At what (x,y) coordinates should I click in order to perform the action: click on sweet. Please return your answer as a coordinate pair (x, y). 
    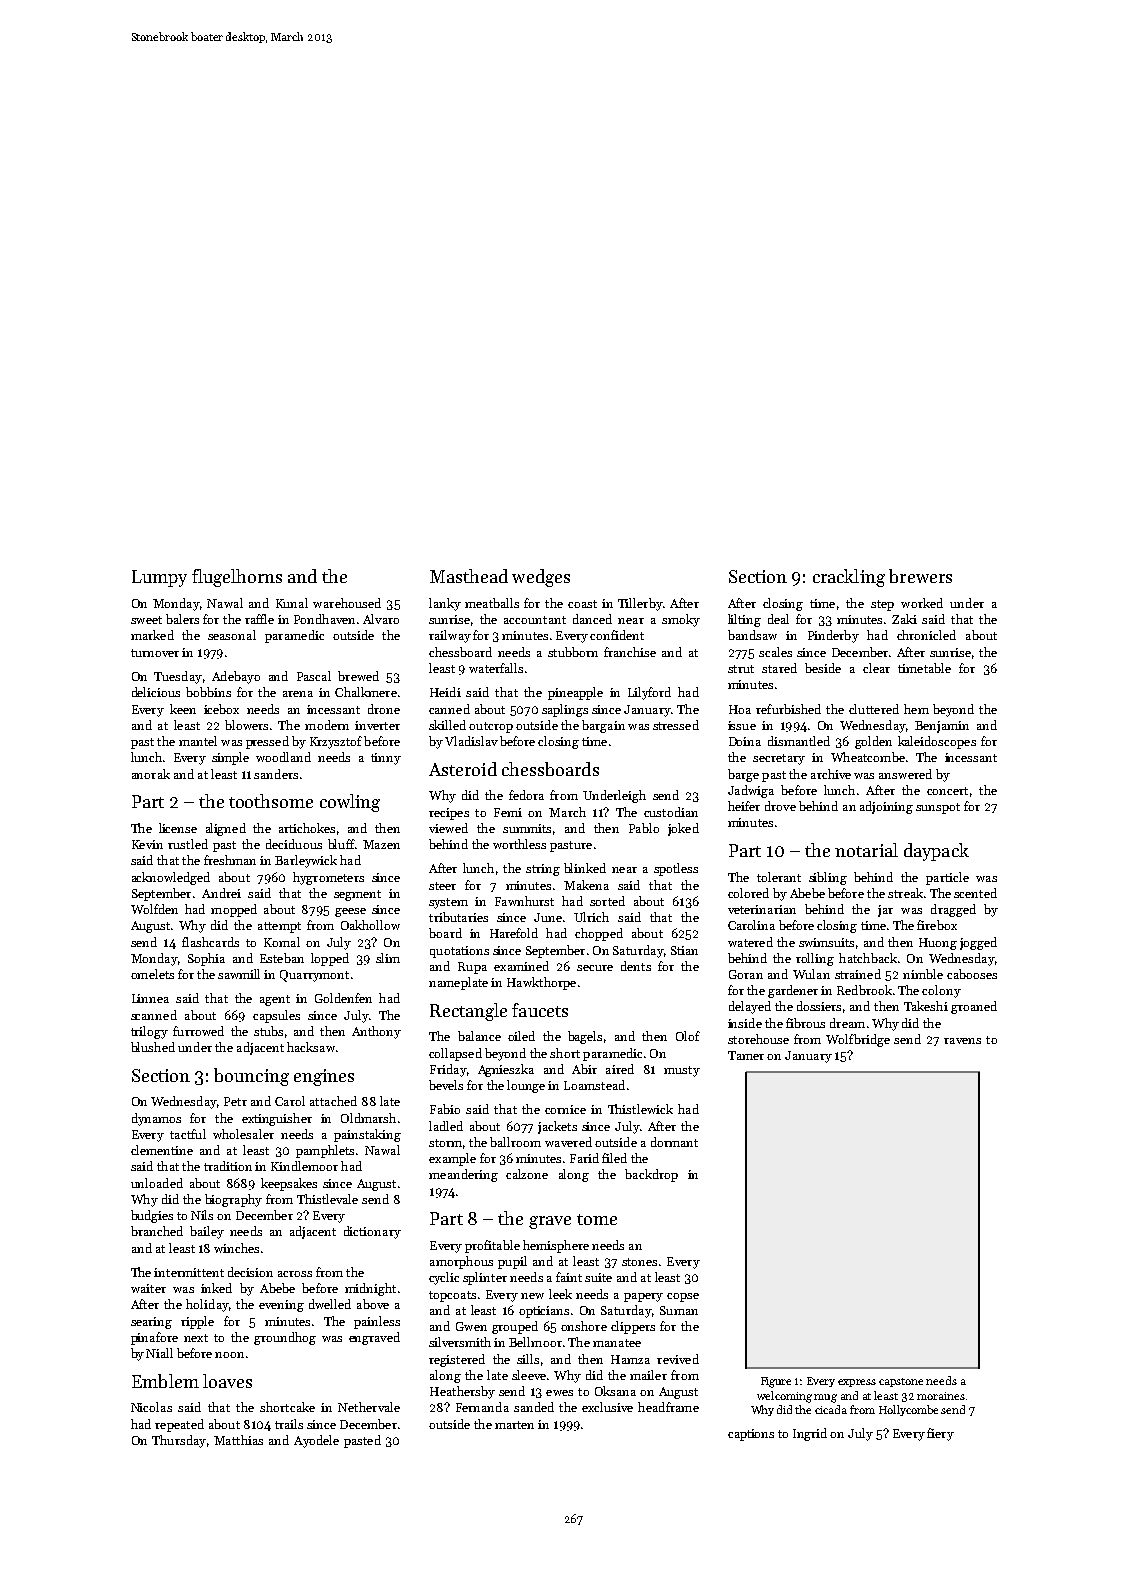
    Looking at the image, I should click on (146, 620).
